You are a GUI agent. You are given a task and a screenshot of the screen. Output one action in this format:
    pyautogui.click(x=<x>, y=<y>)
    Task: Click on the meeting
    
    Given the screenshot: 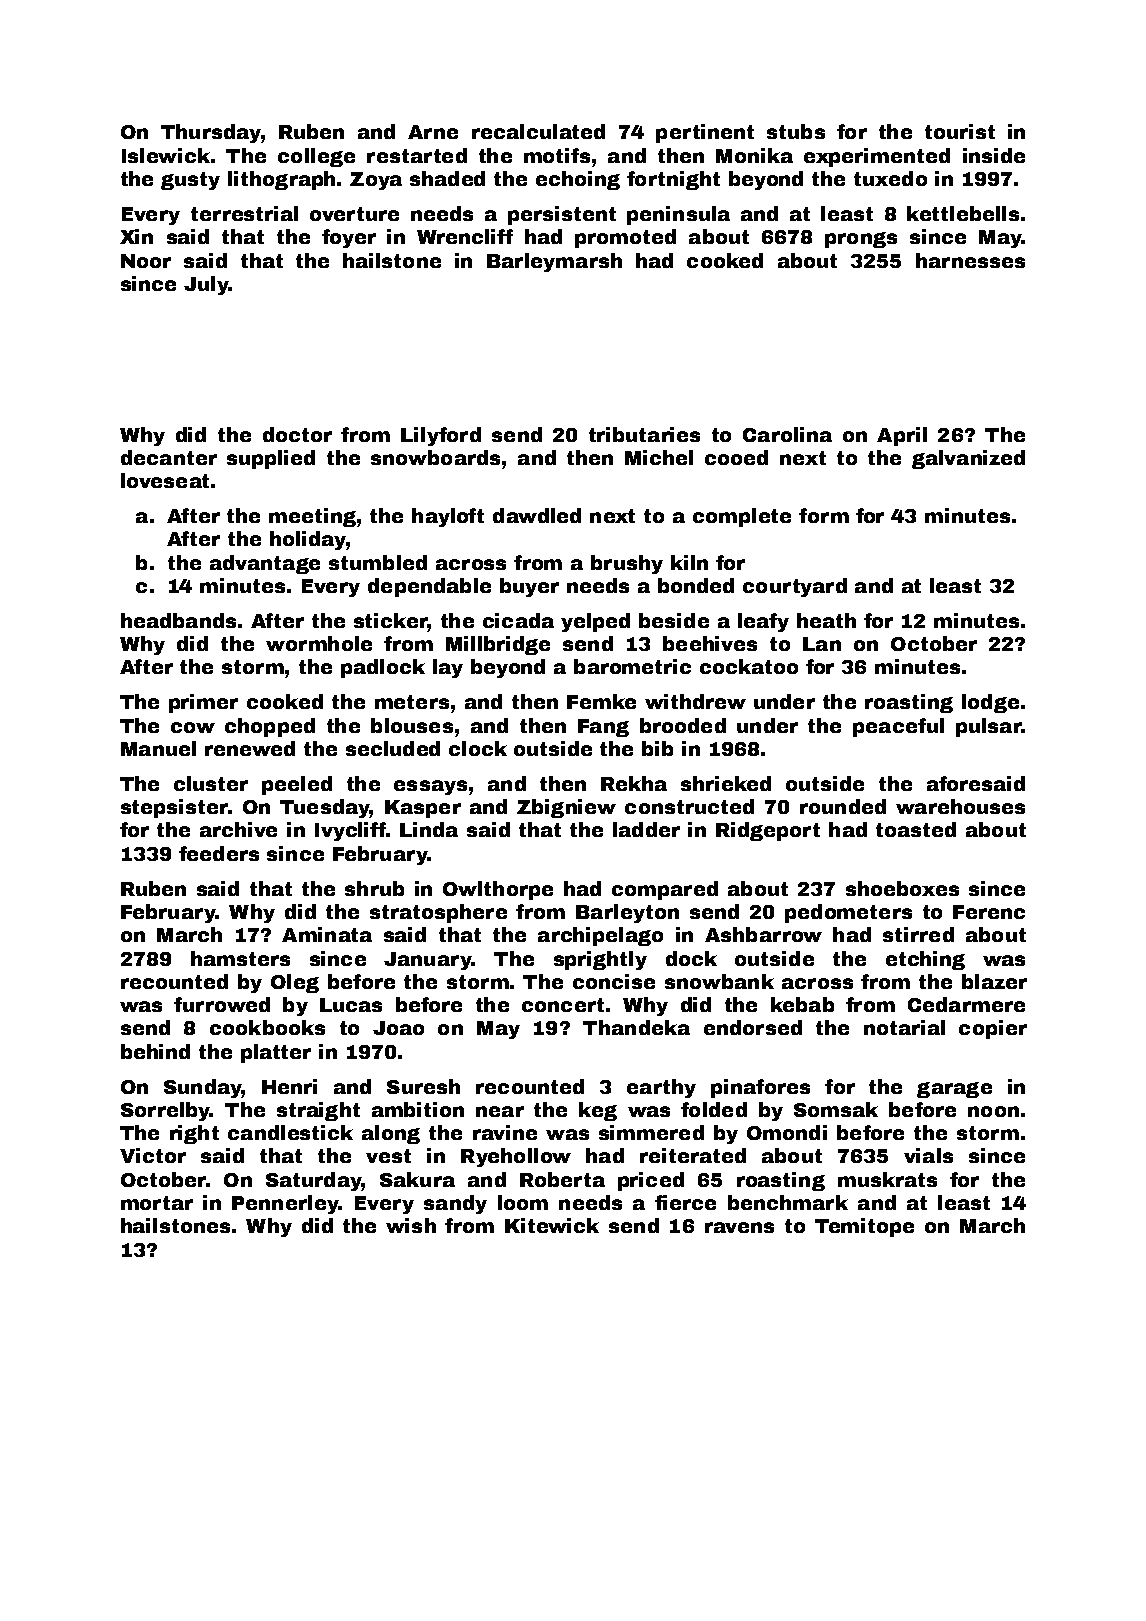 What is the action you would take?
    pyautogui.click(x=312, y=517)
